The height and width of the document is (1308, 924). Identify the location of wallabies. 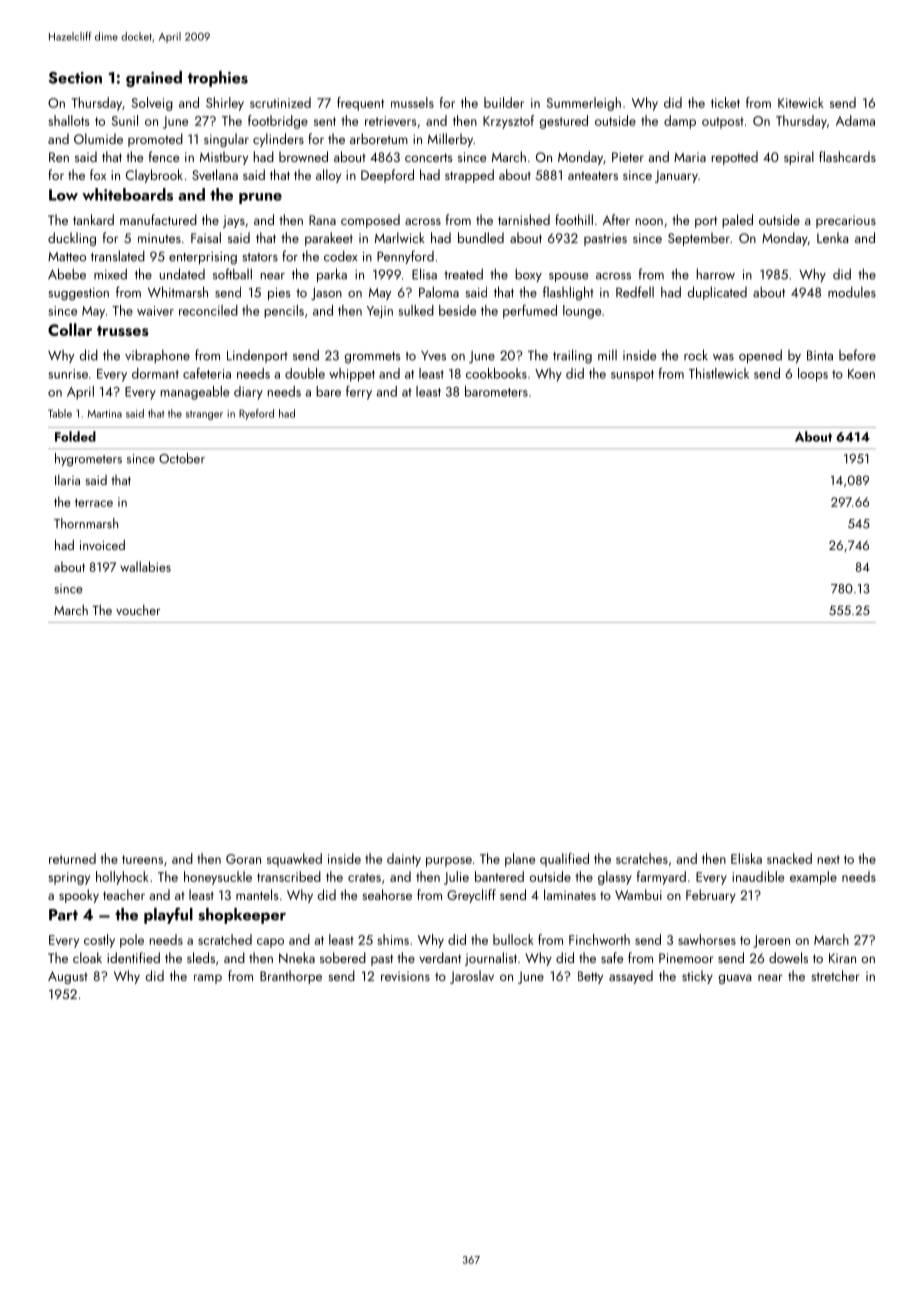
(145, 566).
